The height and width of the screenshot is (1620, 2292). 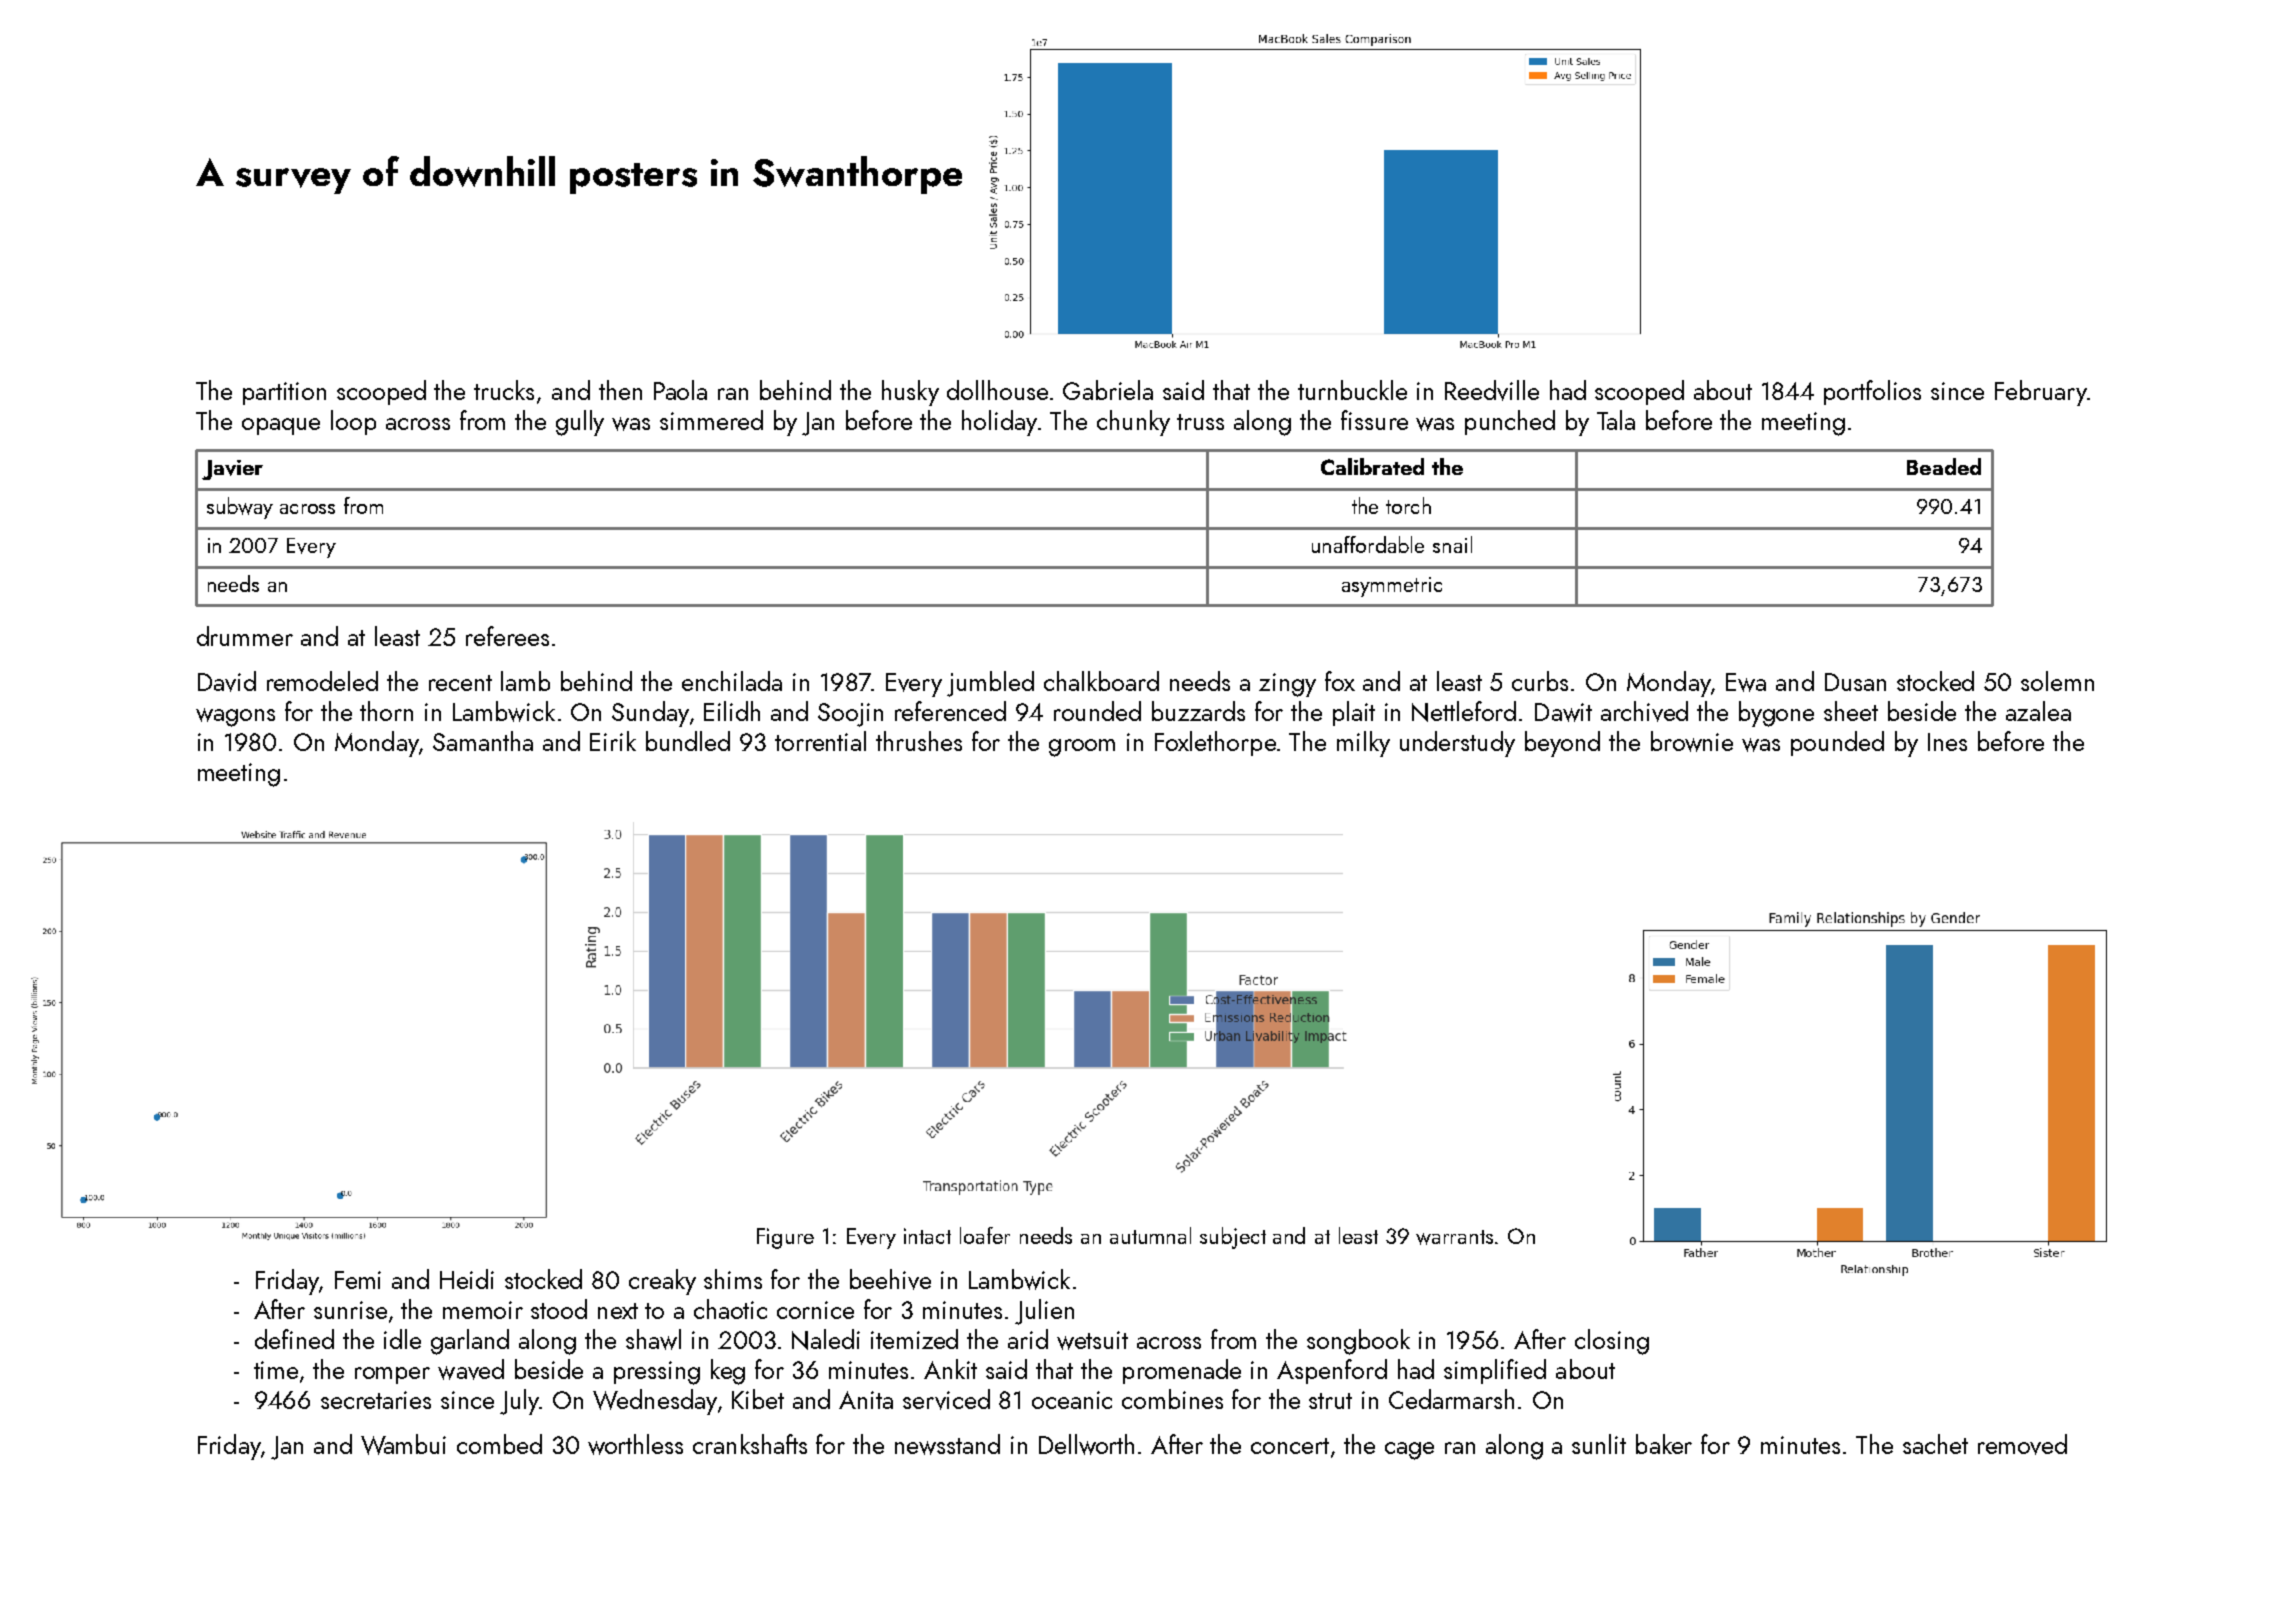 I want to click on husky, so click(x=910, y=393).
